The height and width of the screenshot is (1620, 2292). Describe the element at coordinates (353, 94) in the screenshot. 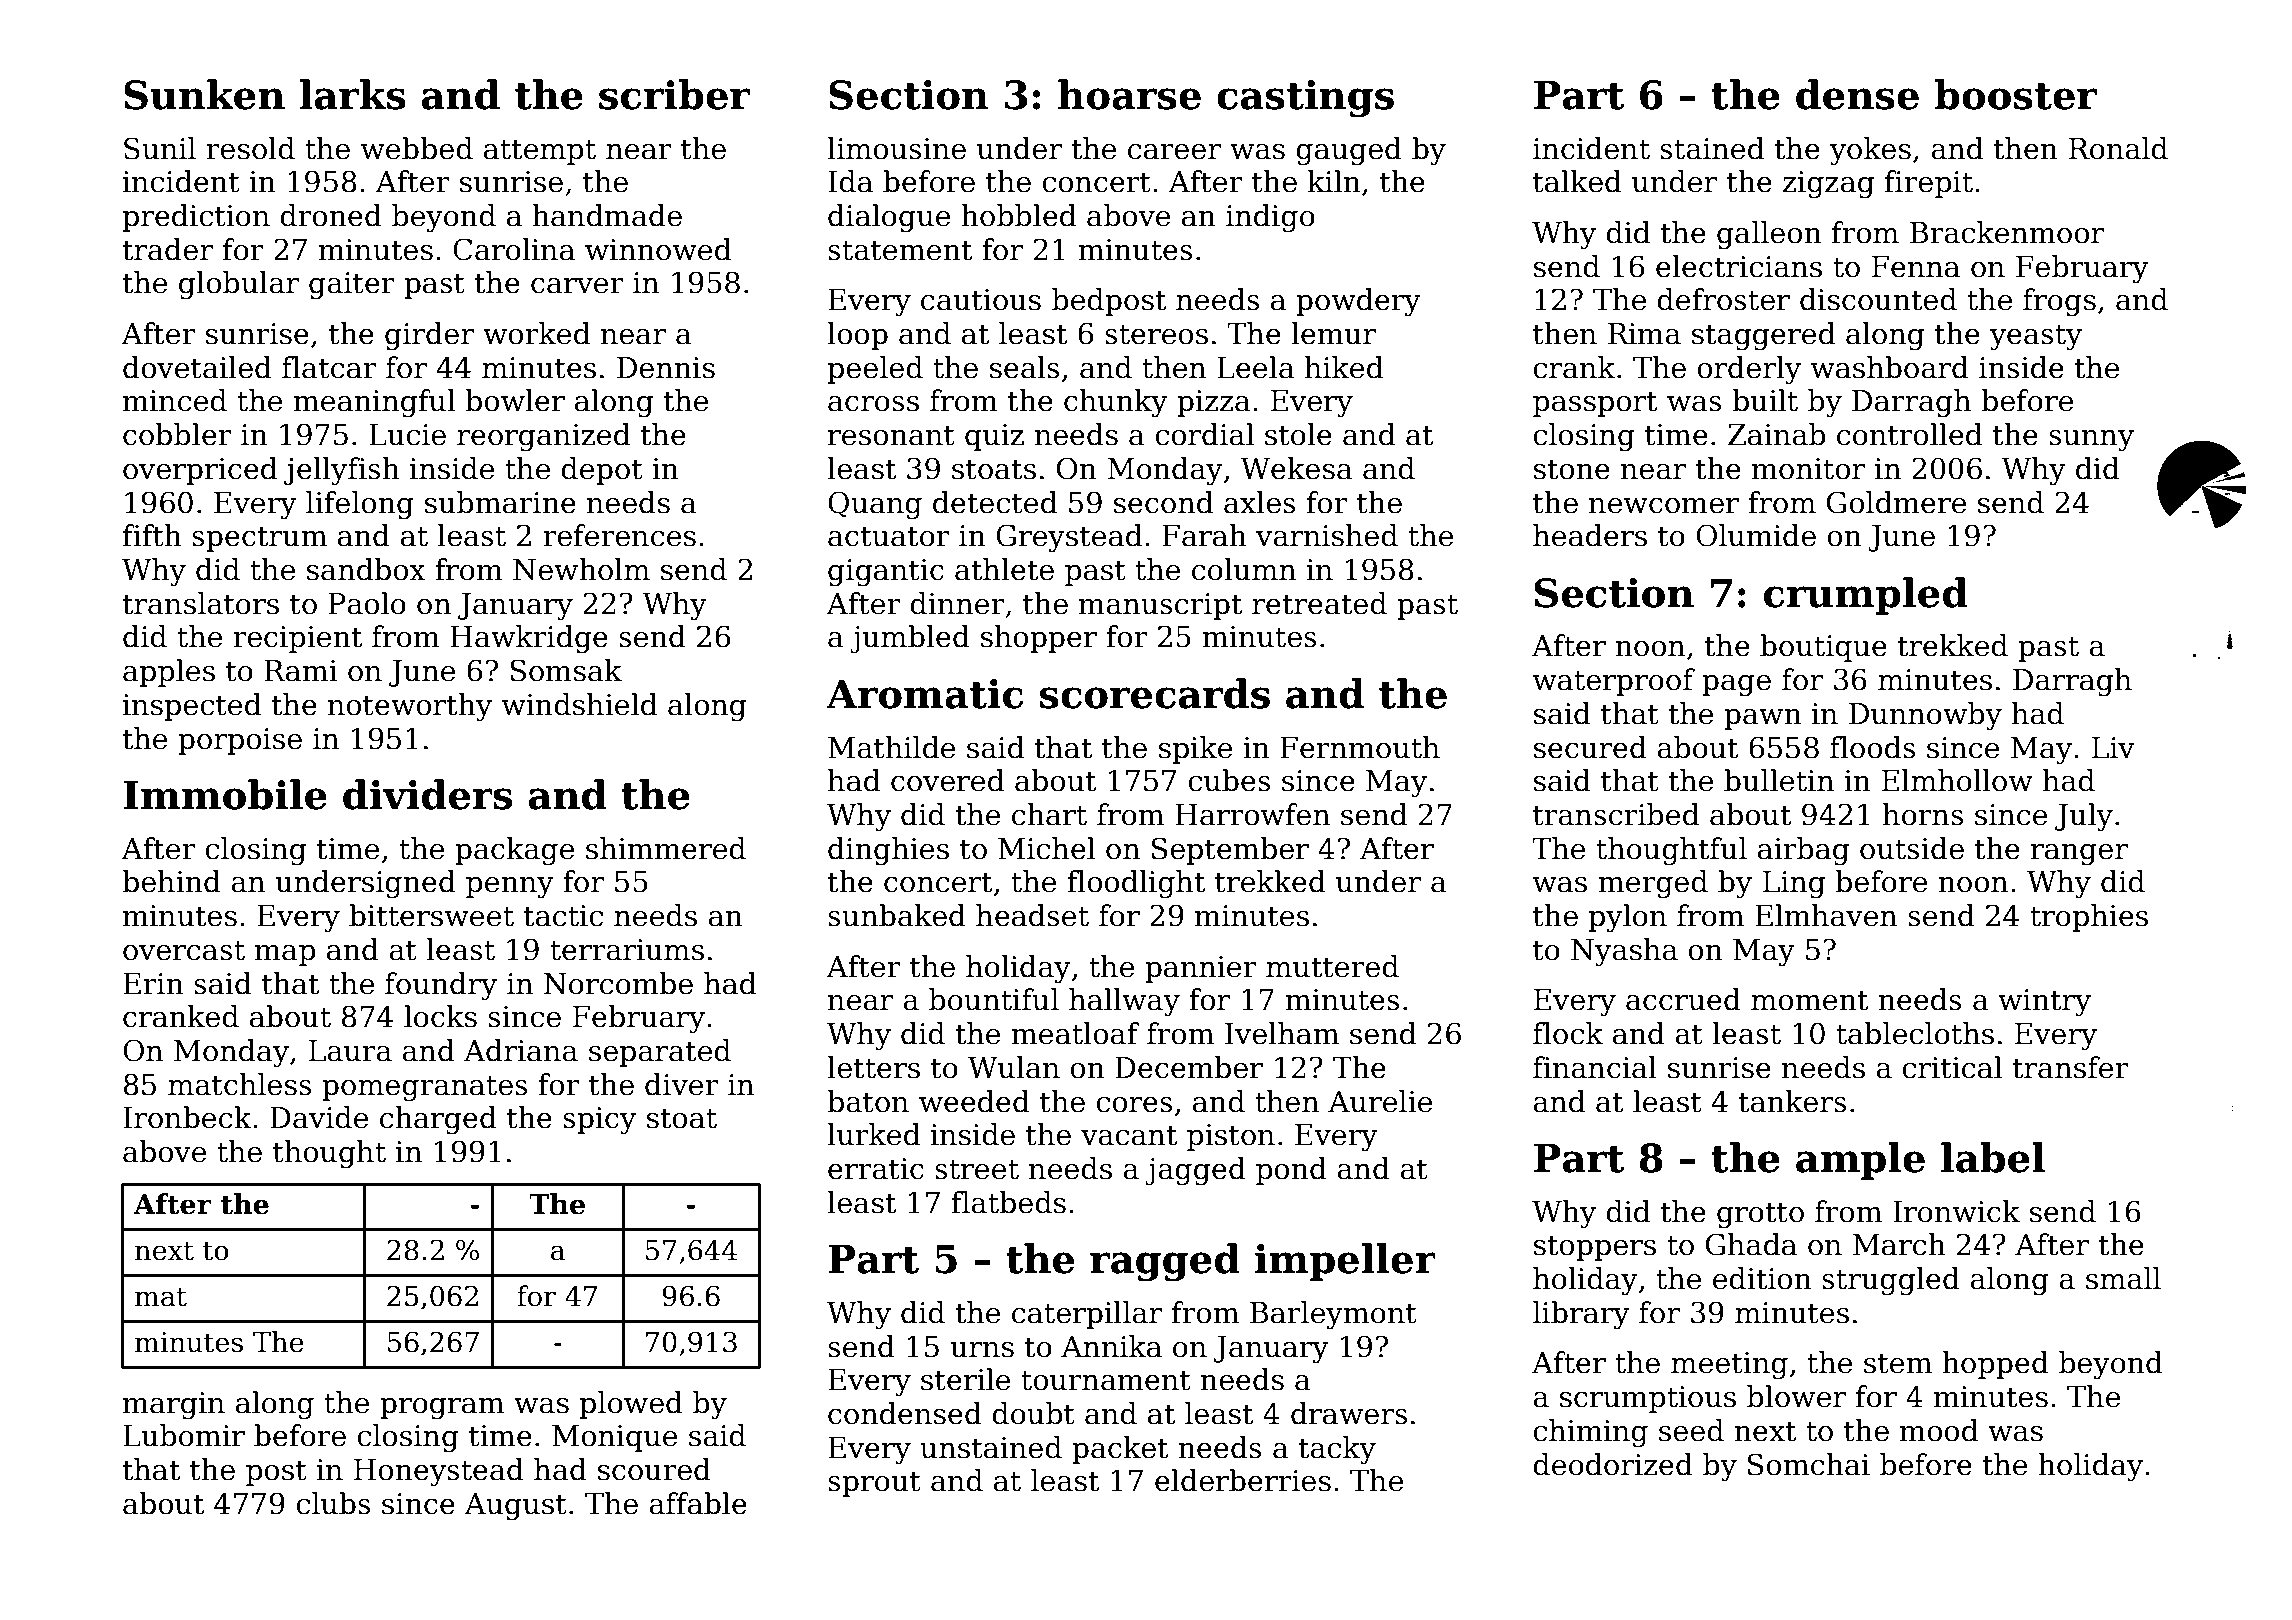

I see `larks` at that location.
